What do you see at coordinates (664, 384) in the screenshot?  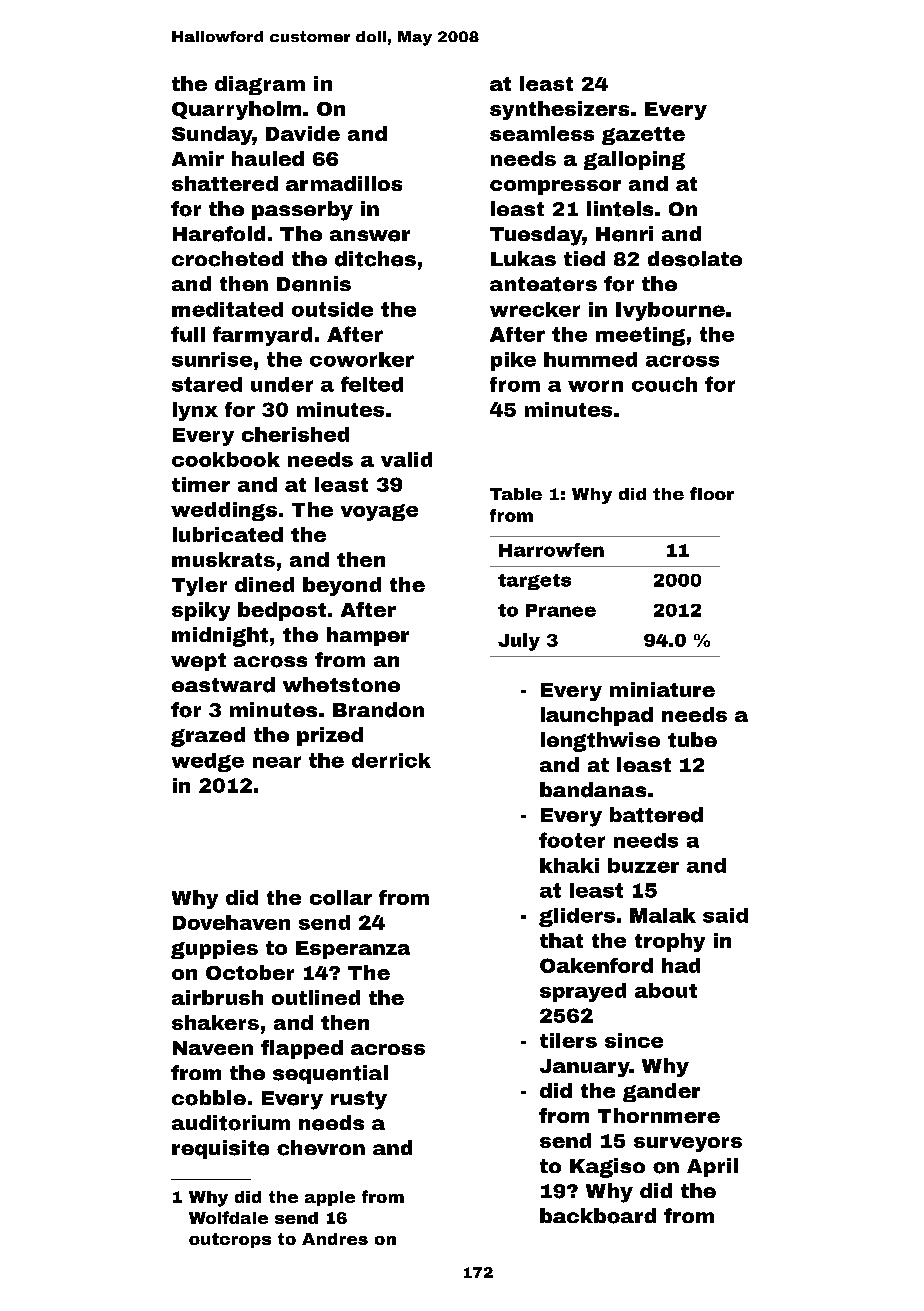 I see `couch` at bounding box center [664, 384].
